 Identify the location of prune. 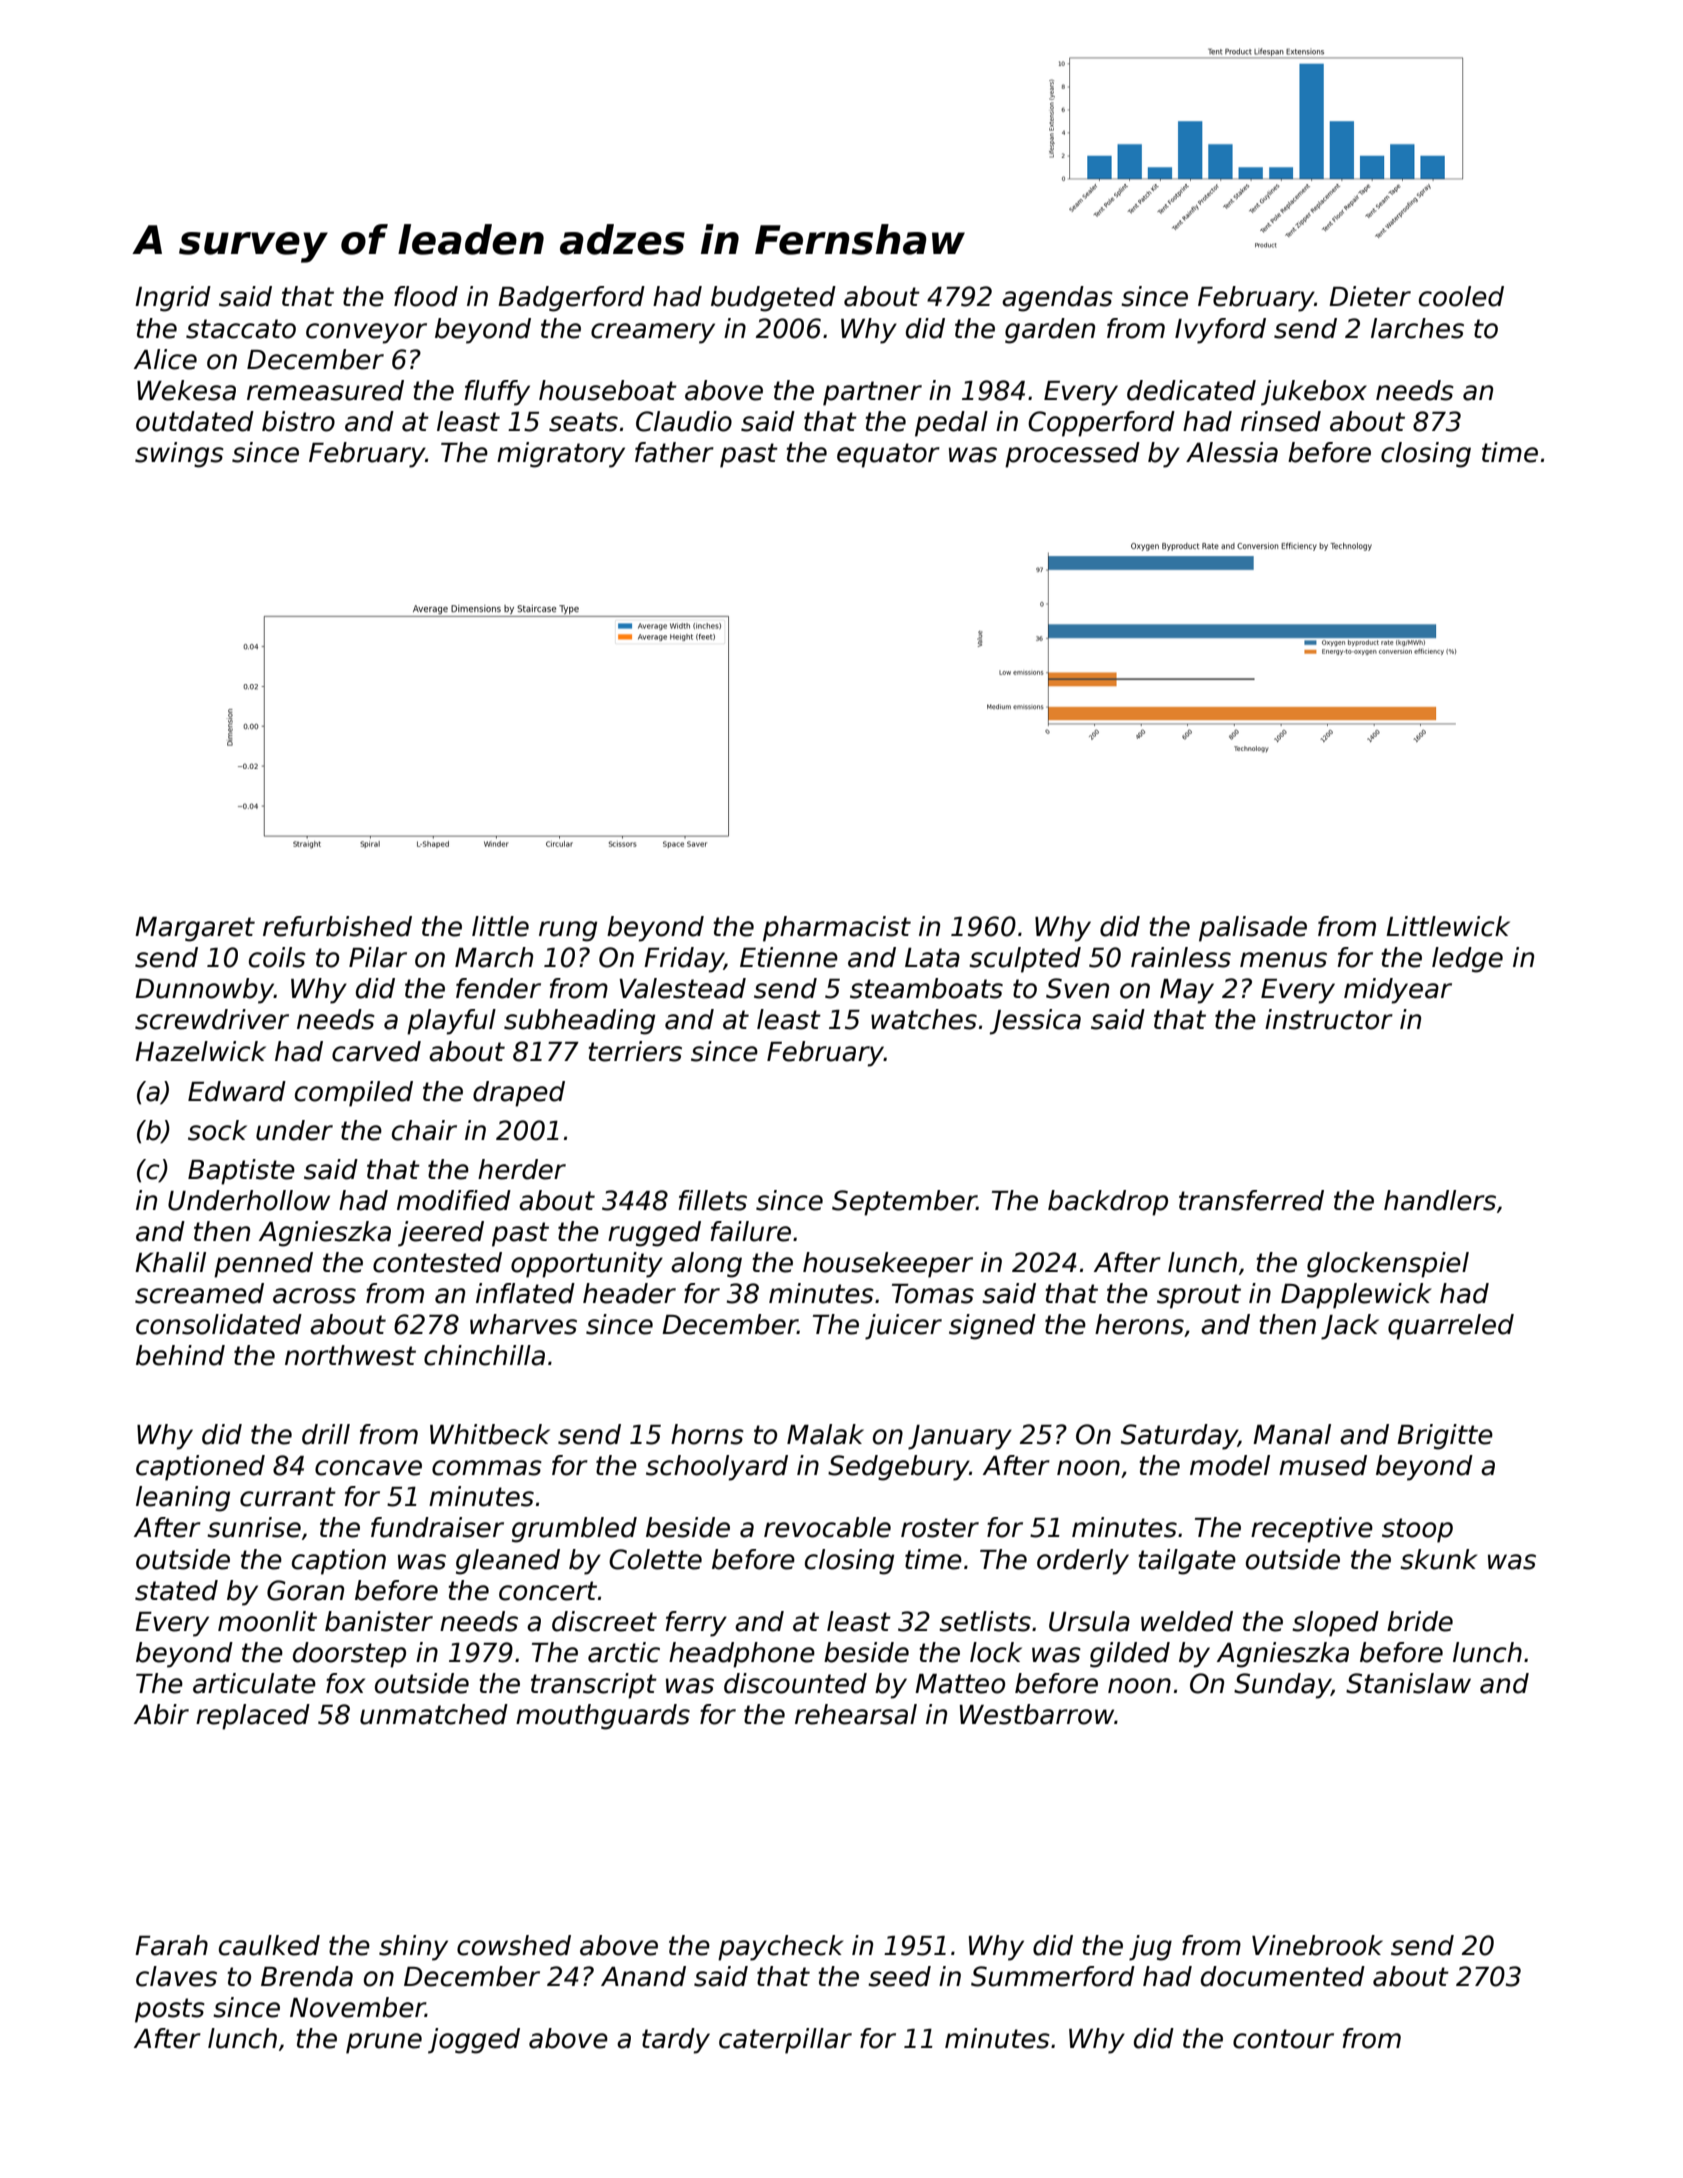
(384, 2043).
